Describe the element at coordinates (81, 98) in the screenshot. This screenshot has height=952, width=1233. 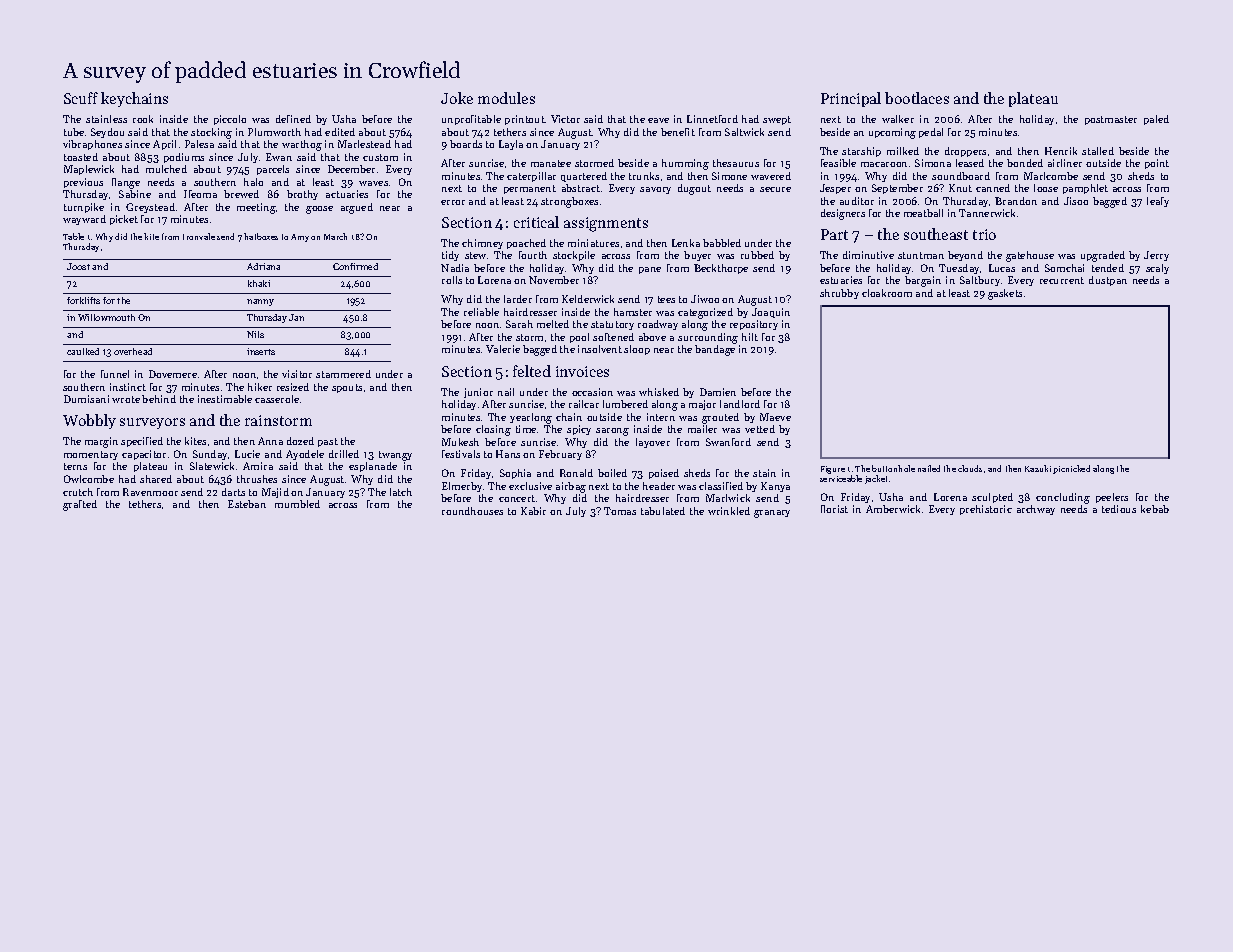
I see `Scuff` at that location.
